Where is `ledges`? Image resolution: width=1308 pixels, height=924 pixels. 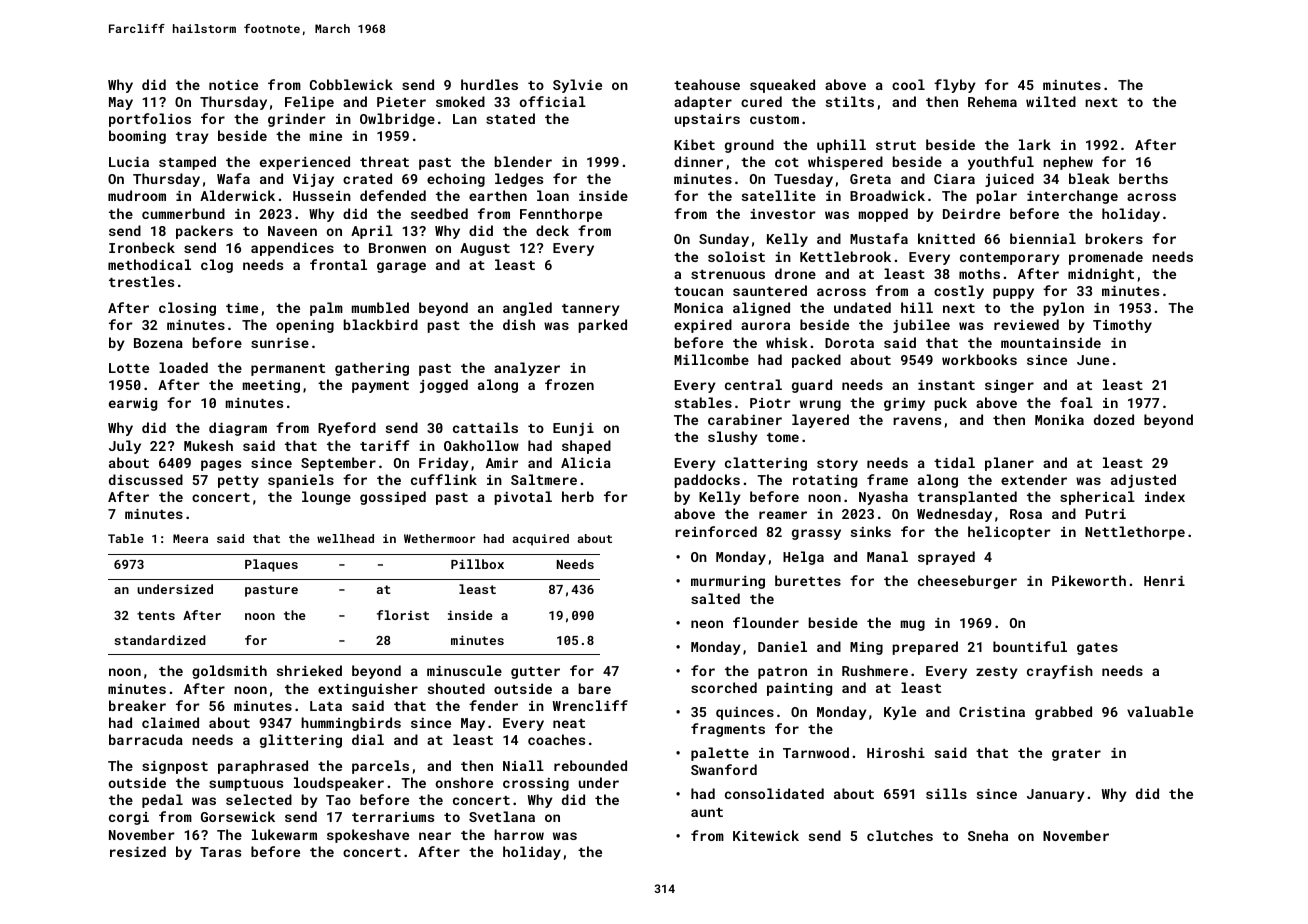
ledges is located at coordinates (519, 180).
